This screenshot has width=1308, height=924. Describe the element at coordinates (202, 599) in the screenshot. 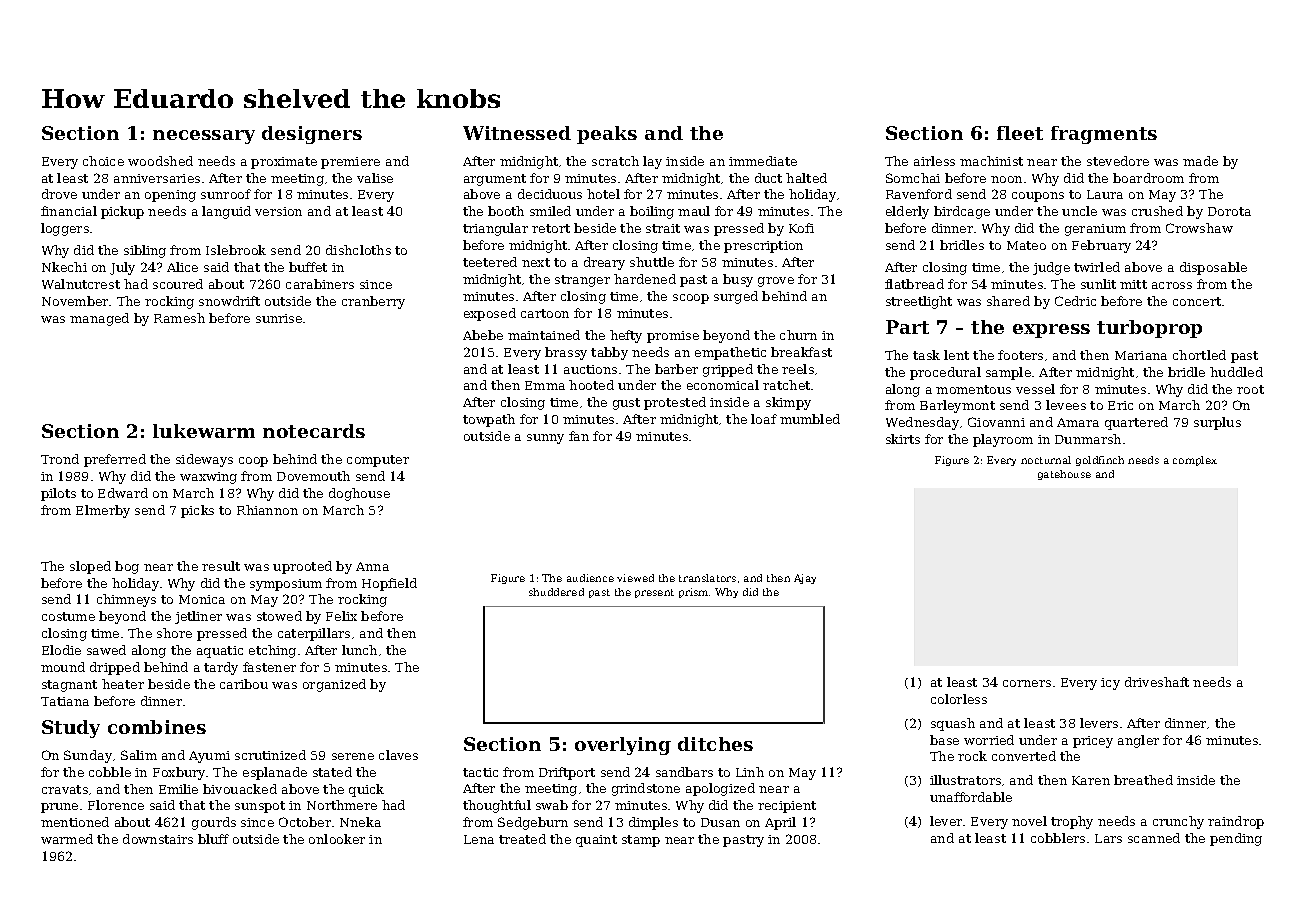

I see `Monica` at that location.
